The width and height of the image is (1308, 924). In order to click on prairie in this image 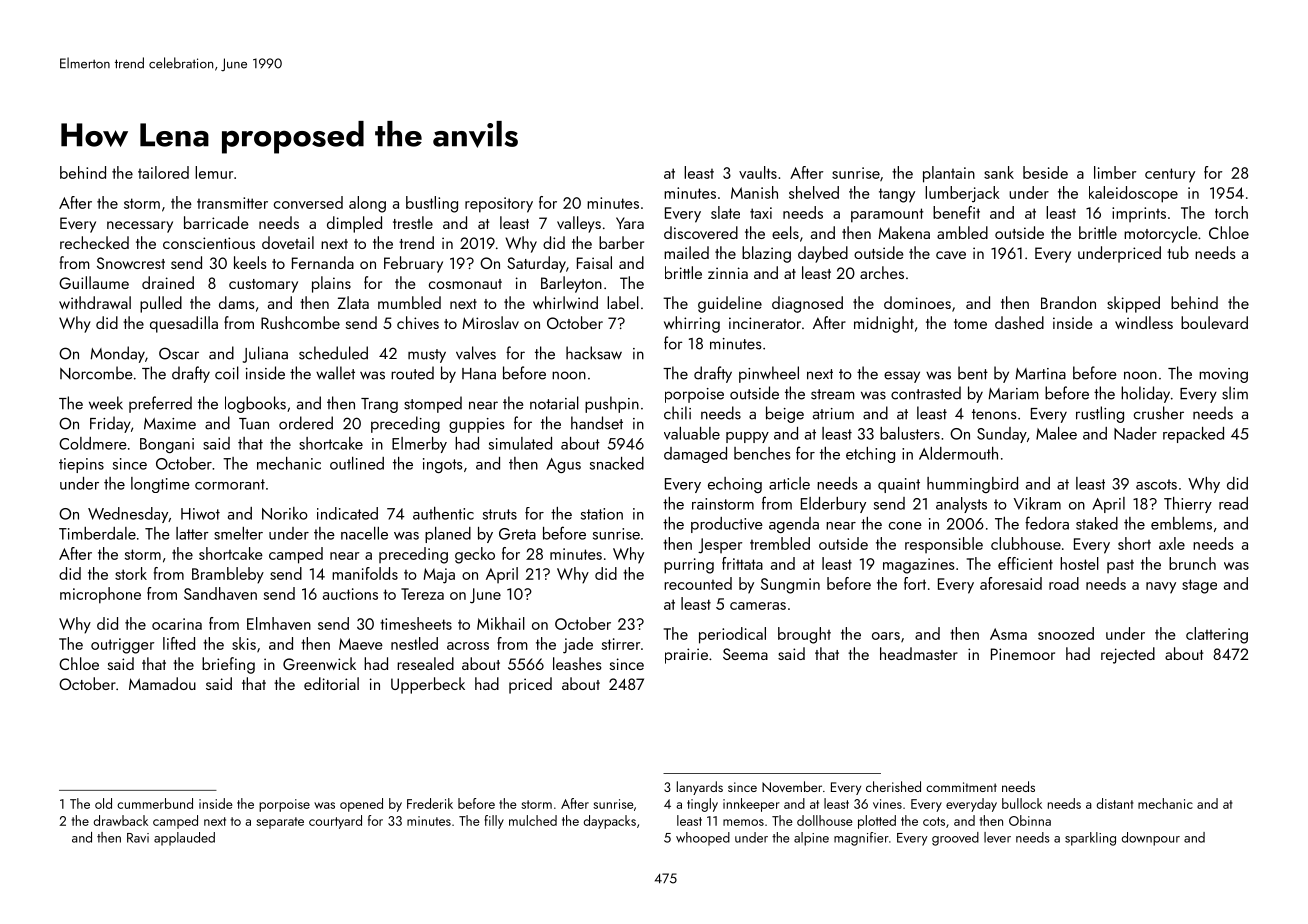, I will do `click(686, 656)`.
